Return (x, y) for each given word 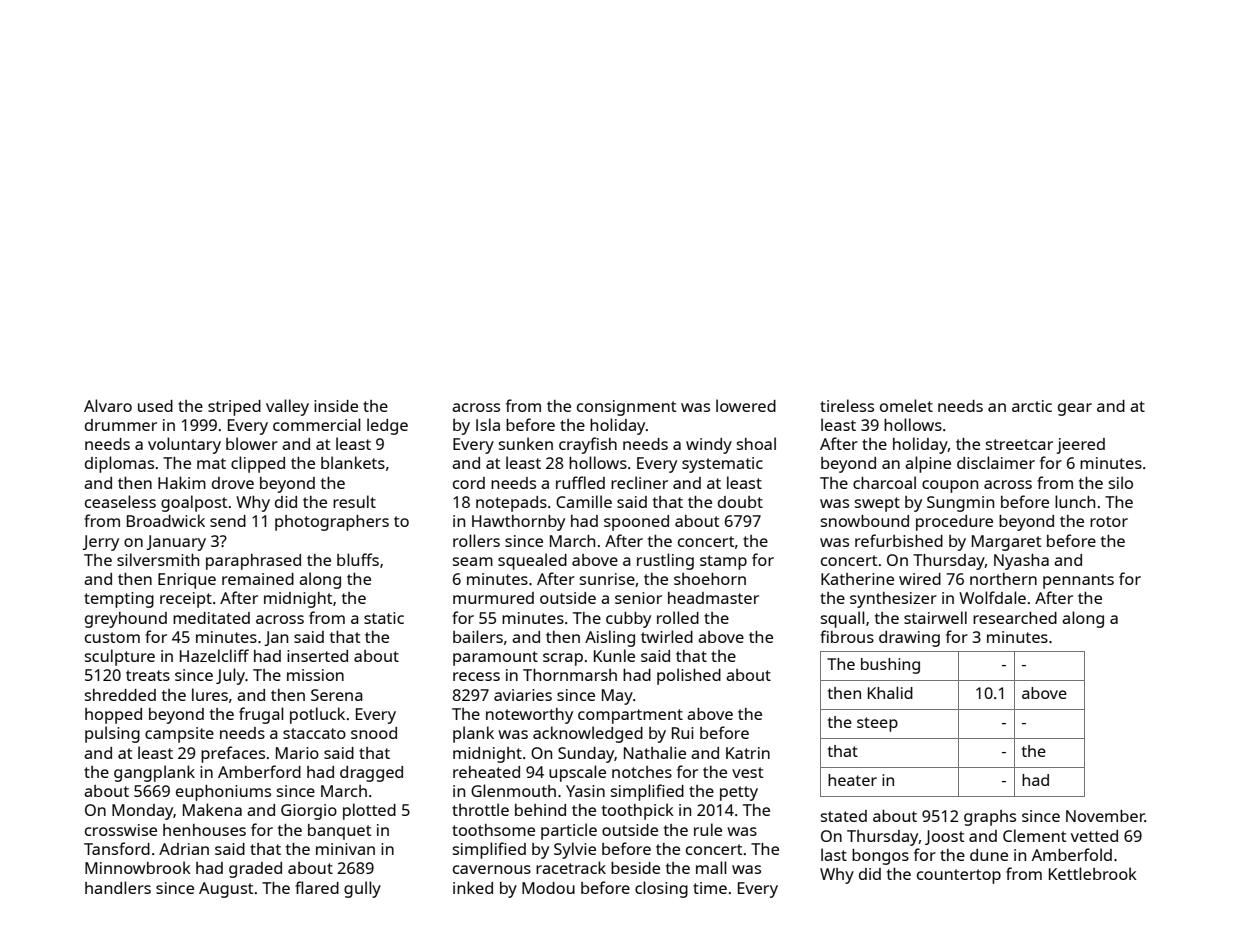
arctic (1032, 406)
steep (877, 724)
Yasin (585, 791)
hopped (113, 716)
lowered (746, 405)
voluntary (184, 445)
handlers (118, 887)
